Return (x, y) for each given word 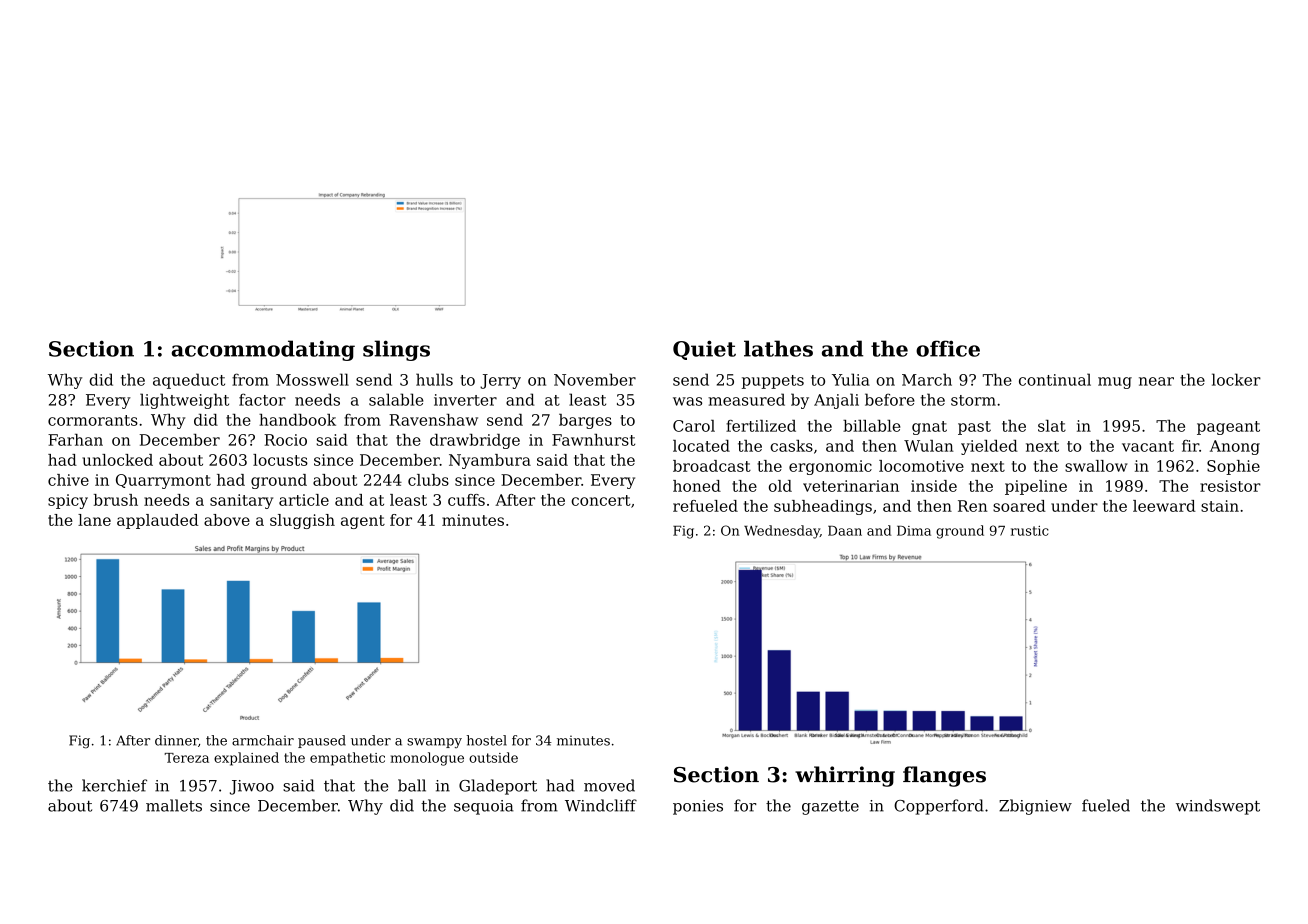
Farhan (75, 440)
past (974, 428)
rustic (1030, 531)
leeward (1164, 506)
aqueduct (189, 381)
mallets (174, 805)
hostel (487, 740)
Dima (914, 531)
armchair (263, 740)
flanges (944, 776)
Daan (845, 531)
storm (973, 400)
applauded (158, 521)
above (227, 520)
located (701, 446)
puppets (773, 382)
